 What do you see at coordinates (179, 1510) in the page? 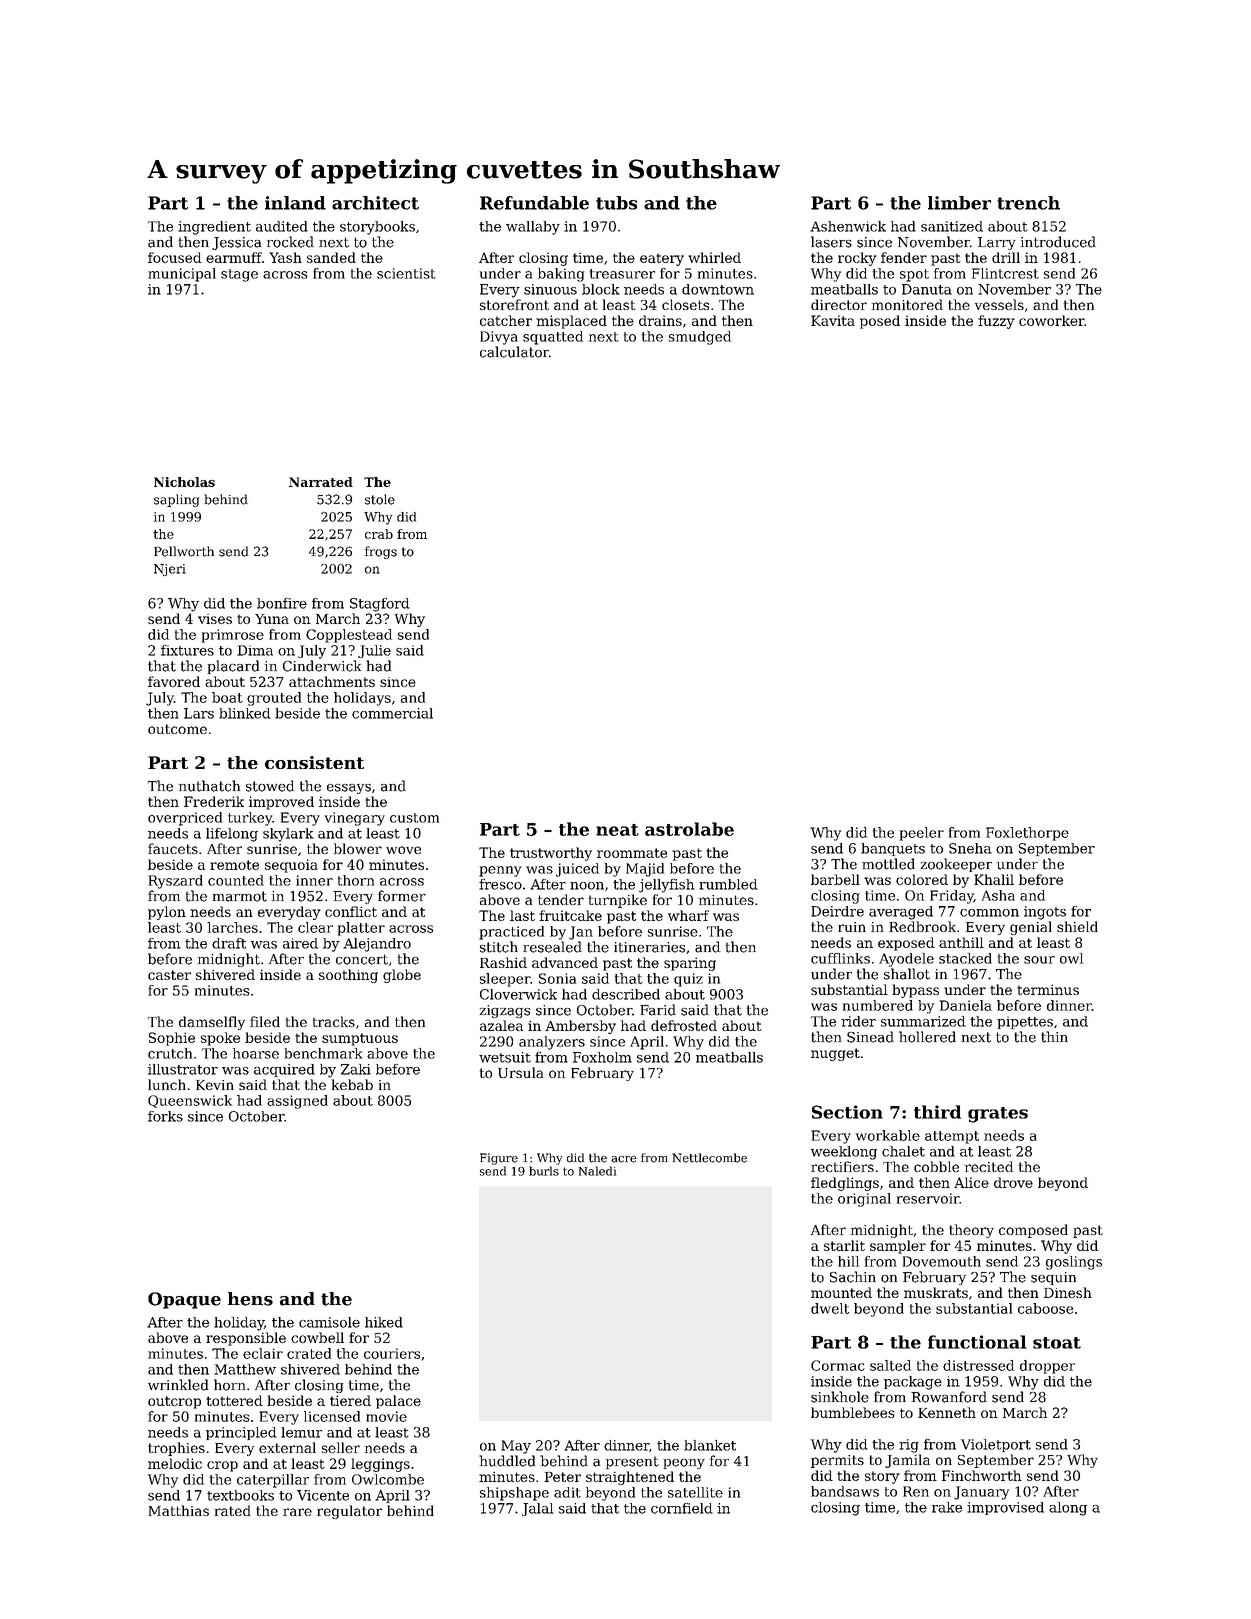
I see `Matthias` at bounding box center [179, 1510].
